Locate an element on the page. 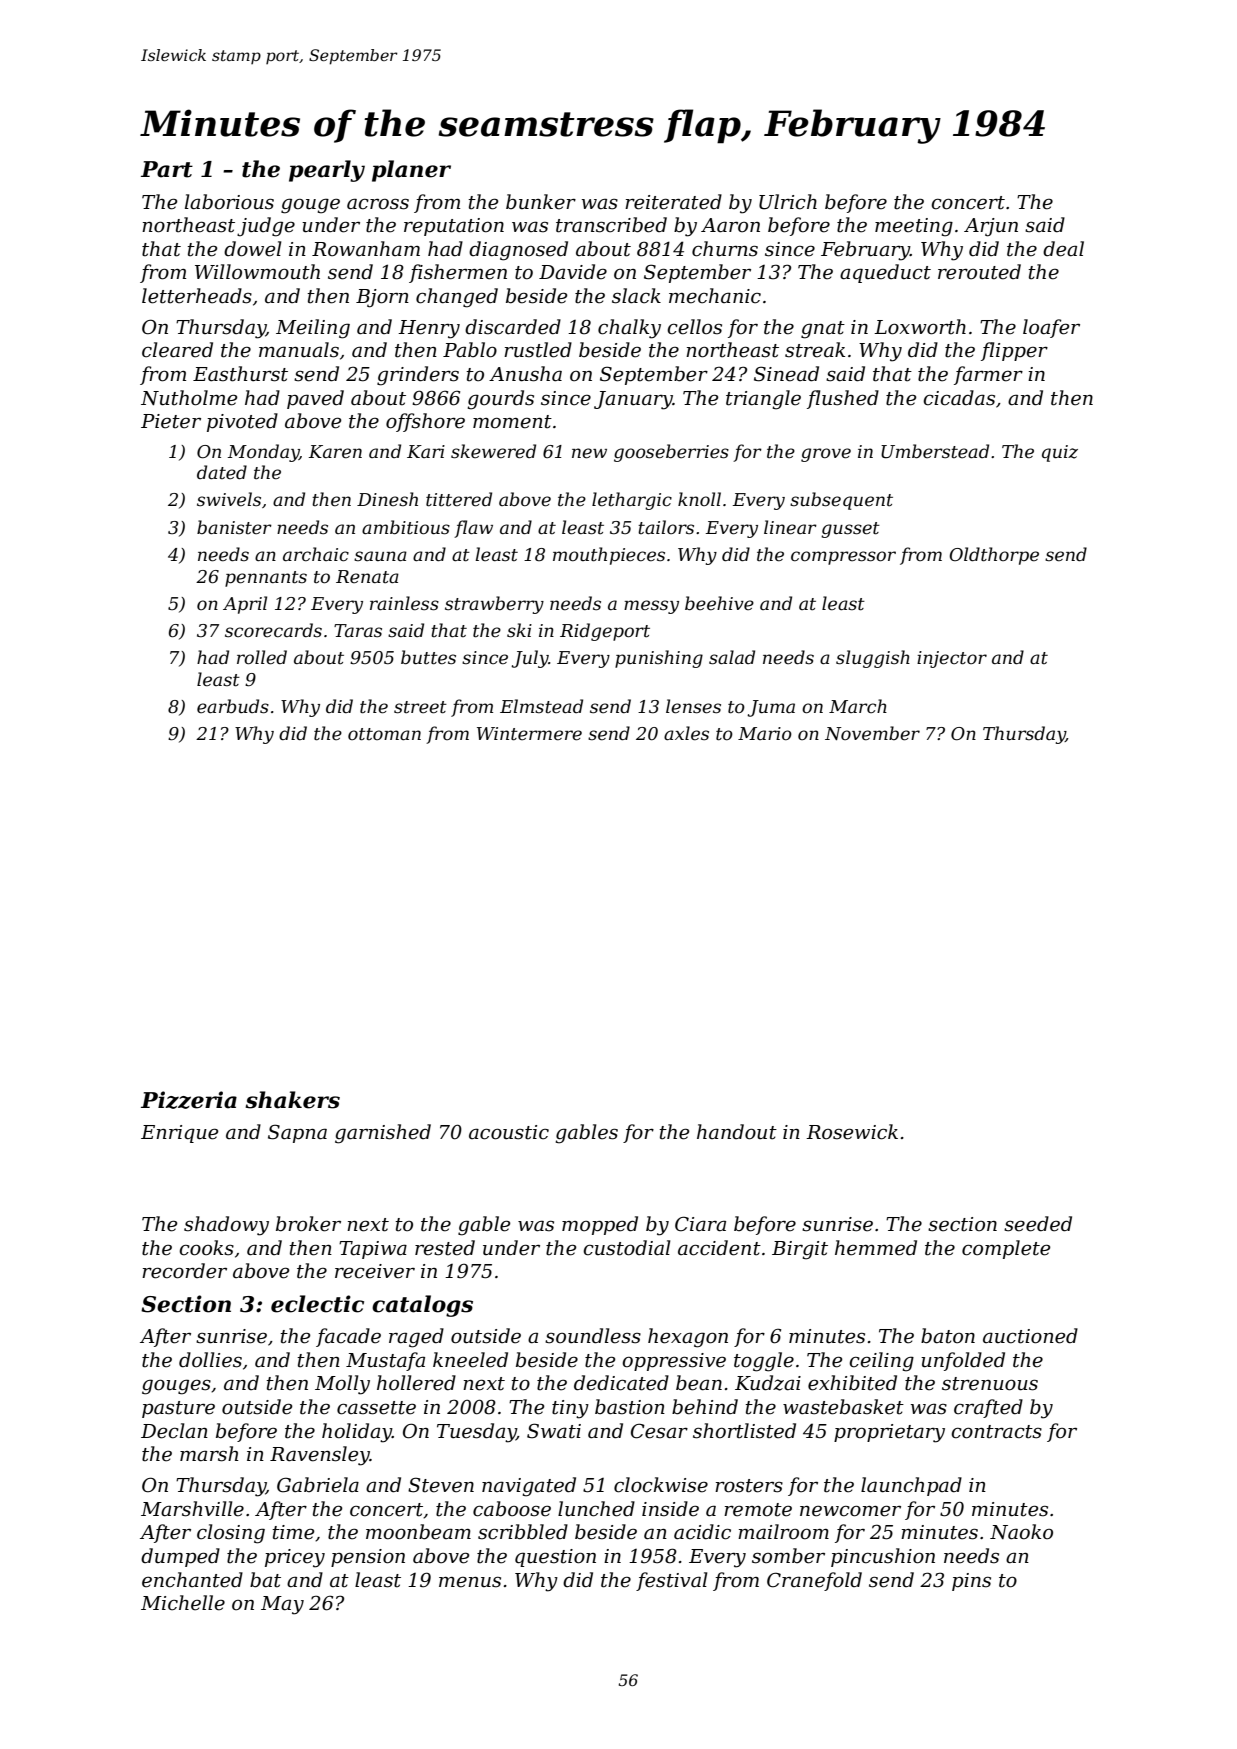 The image size is (1237, 1749). Ciara is located at coordinates (700, 1224).
